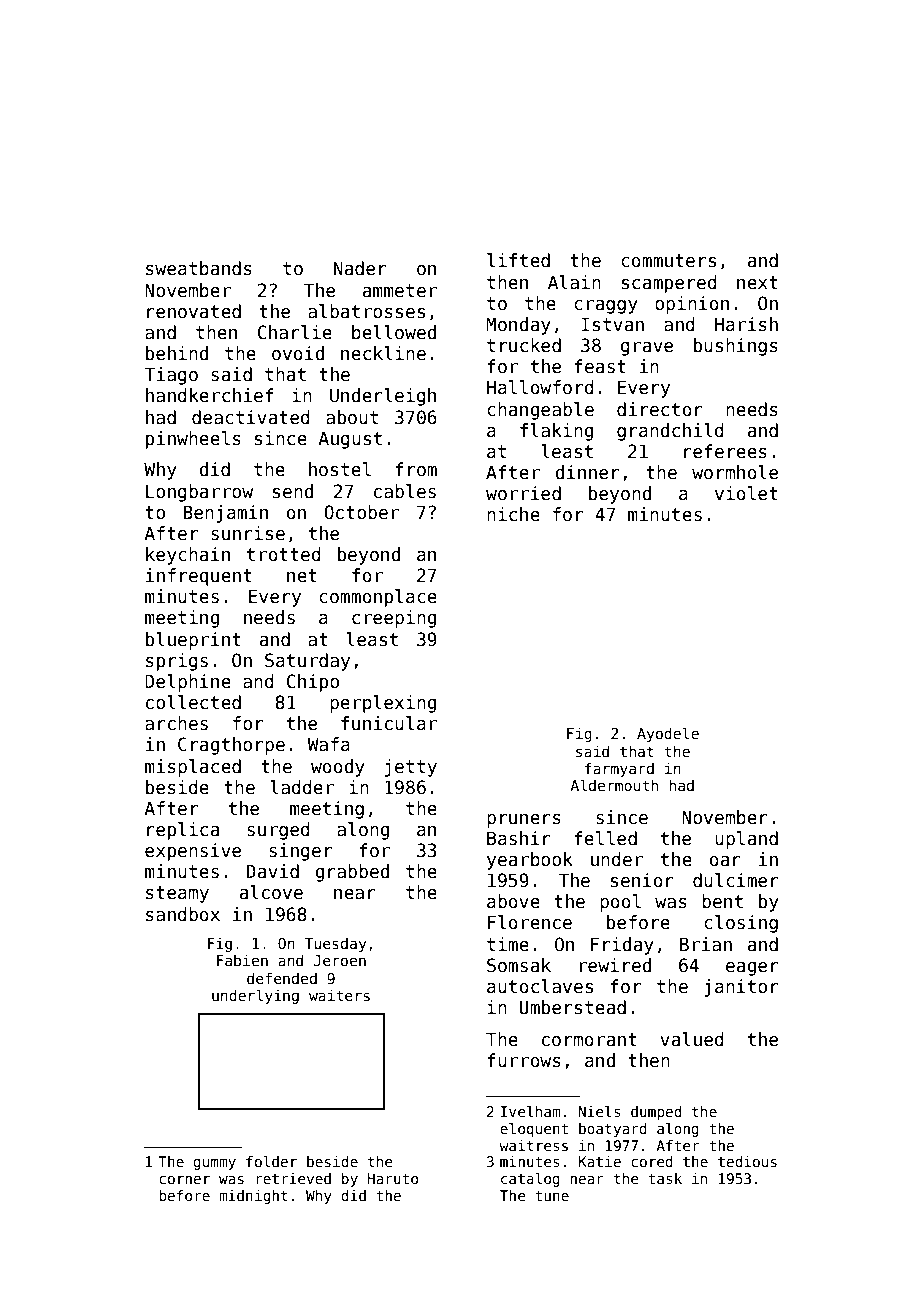 This image has height=1314, width=924. What do you see at coordinates (360, 268) in the image?
I see `Nader` at bounding box center [360, 268].
